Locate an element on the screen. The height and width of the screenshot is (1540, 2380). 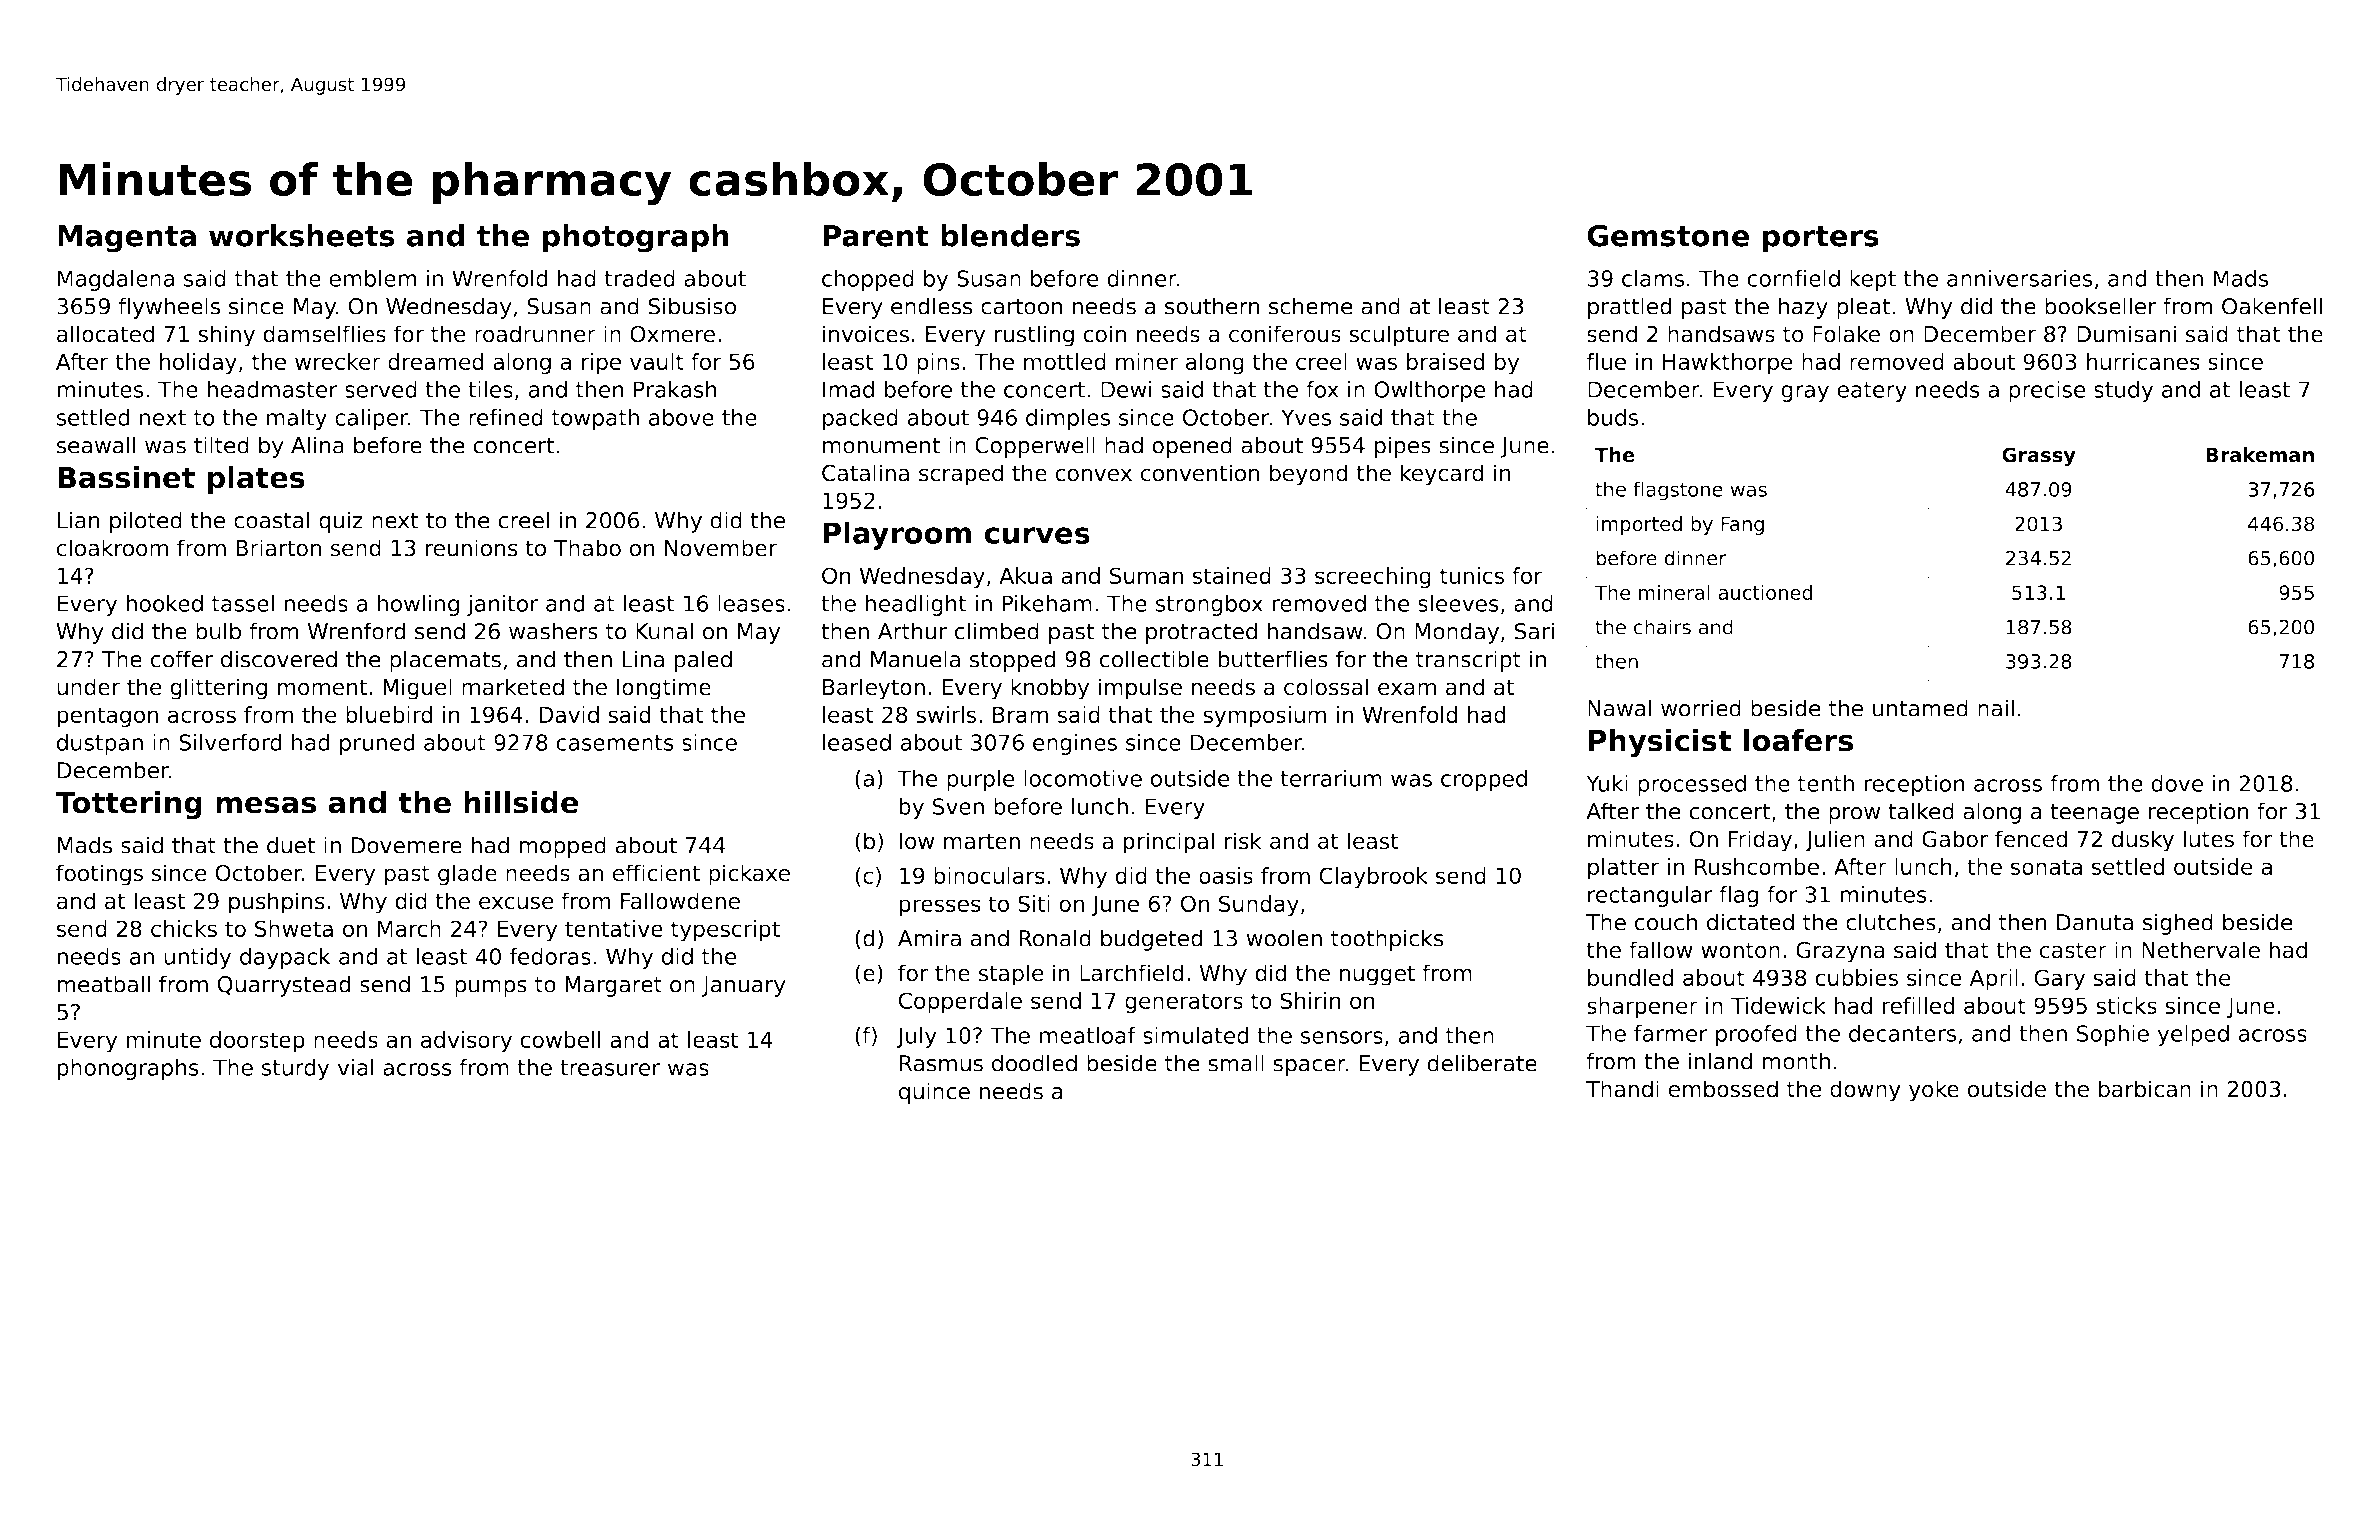
quince is located at coordinates (934, 1093).
